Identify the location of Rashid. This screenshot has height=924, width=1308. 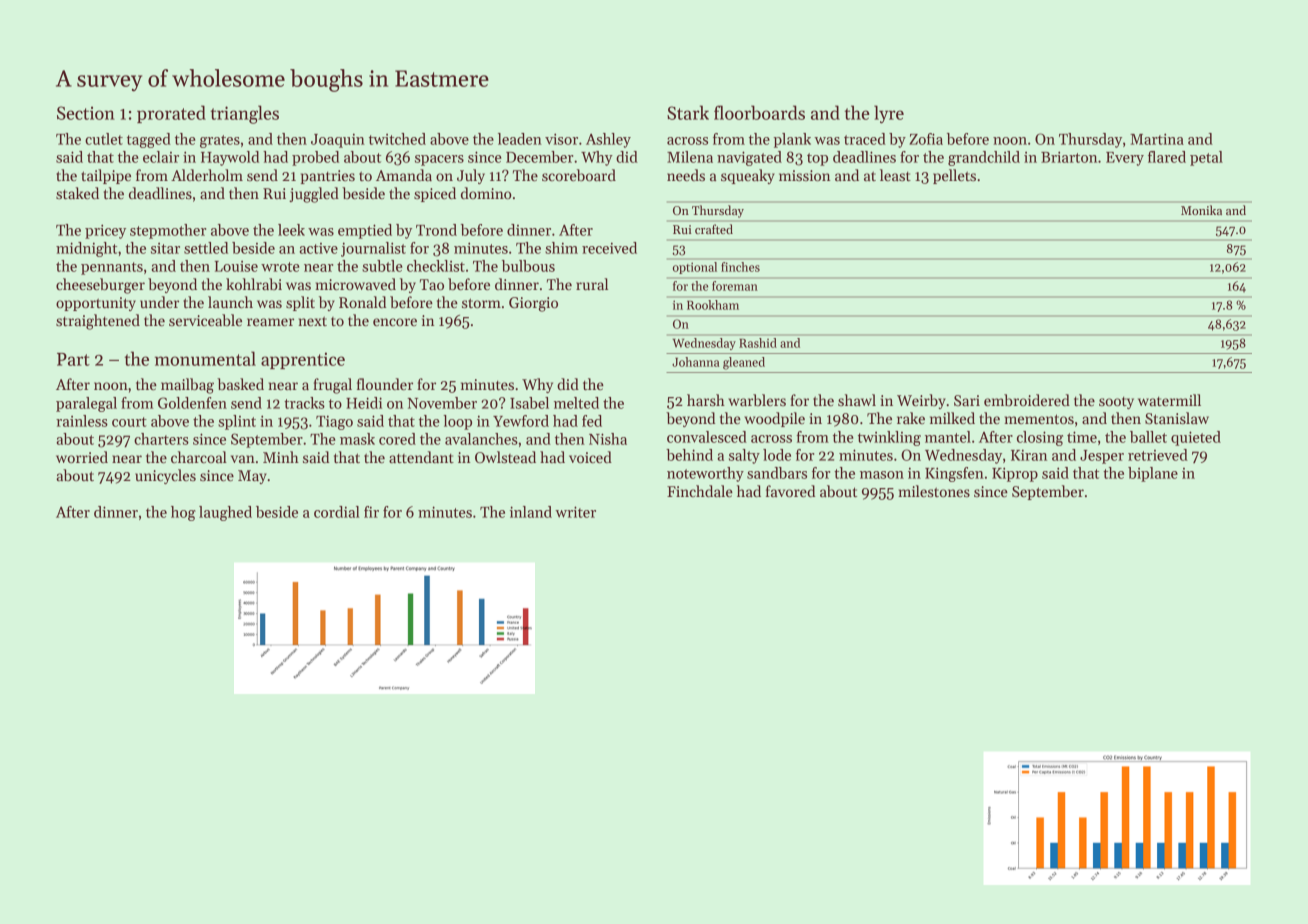
(758, 343).
